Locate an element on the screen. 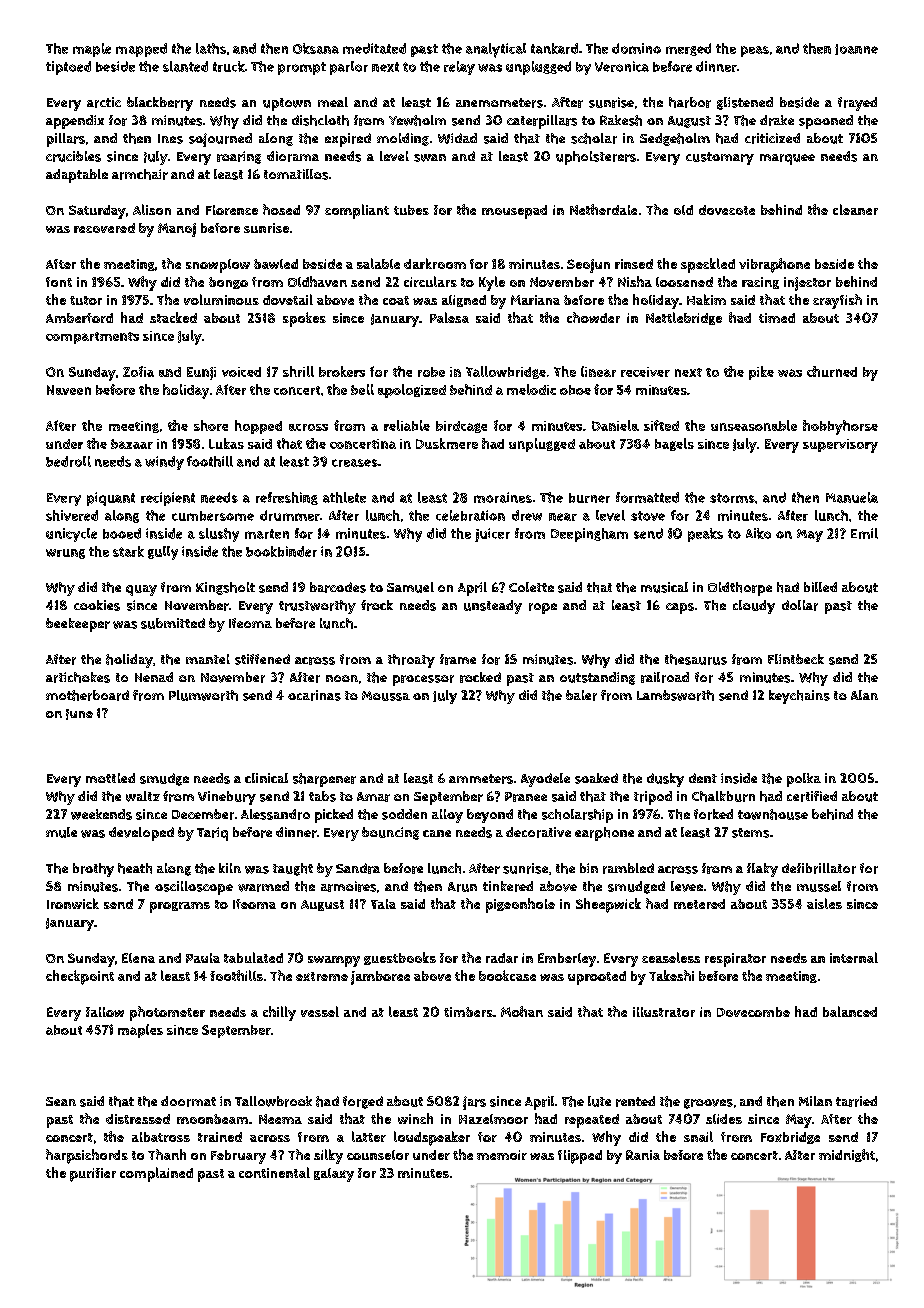 Image resolution: width=924 pixels, height=1308 pixels. heath is located at coordinates (135, 868).
